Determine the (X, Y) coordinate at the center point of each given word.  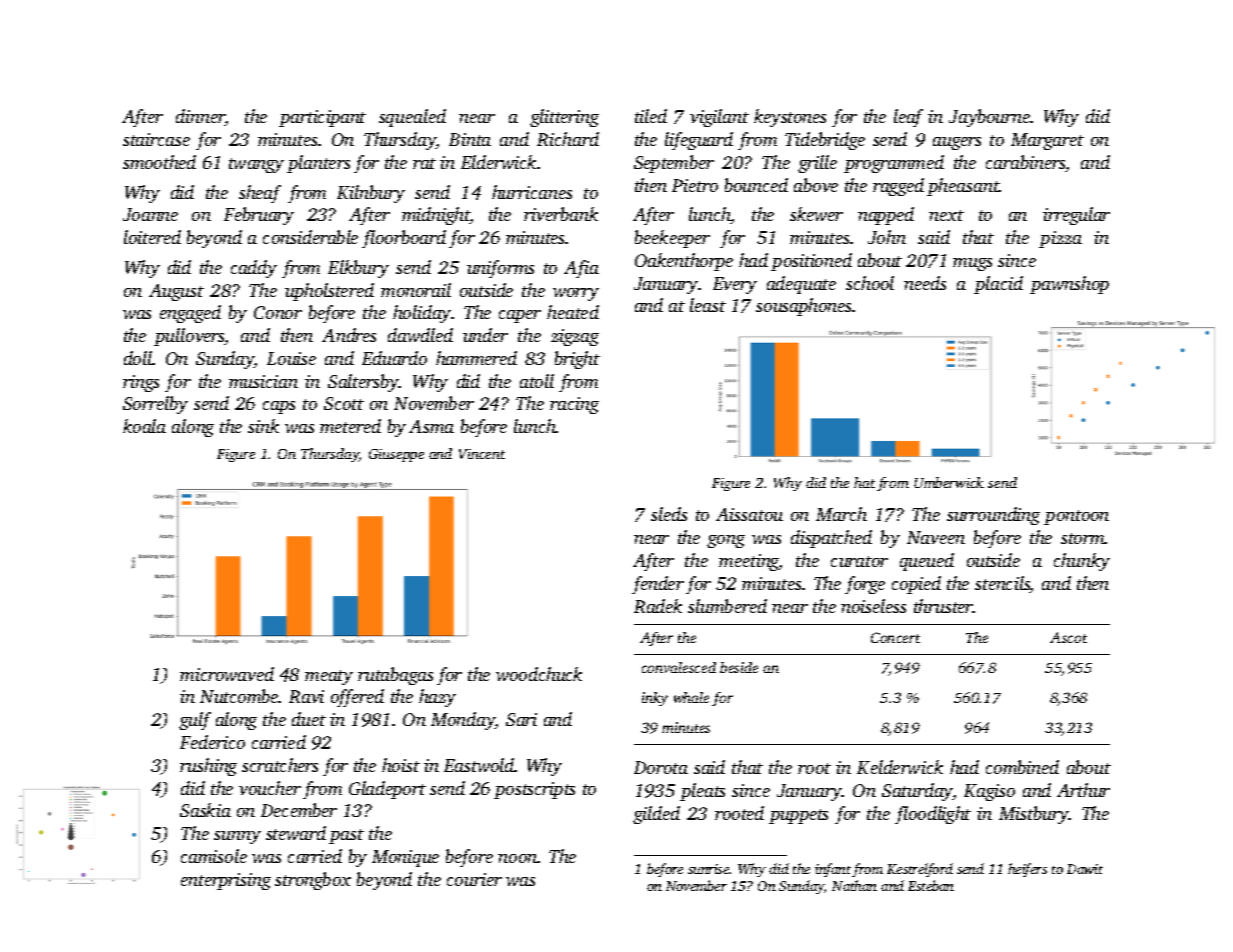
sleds (669, 514)
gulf (195, 721)
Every (735, 285)
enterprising (226, 881)
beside (739, 667)
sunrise (708, 869)
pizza (1060, 239)
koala (144, 426)
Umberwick (949, 482)
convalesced (679, 667)
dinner (200, 117)
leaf (908, 118)
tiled (651, 116)
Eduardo (394, 358)
